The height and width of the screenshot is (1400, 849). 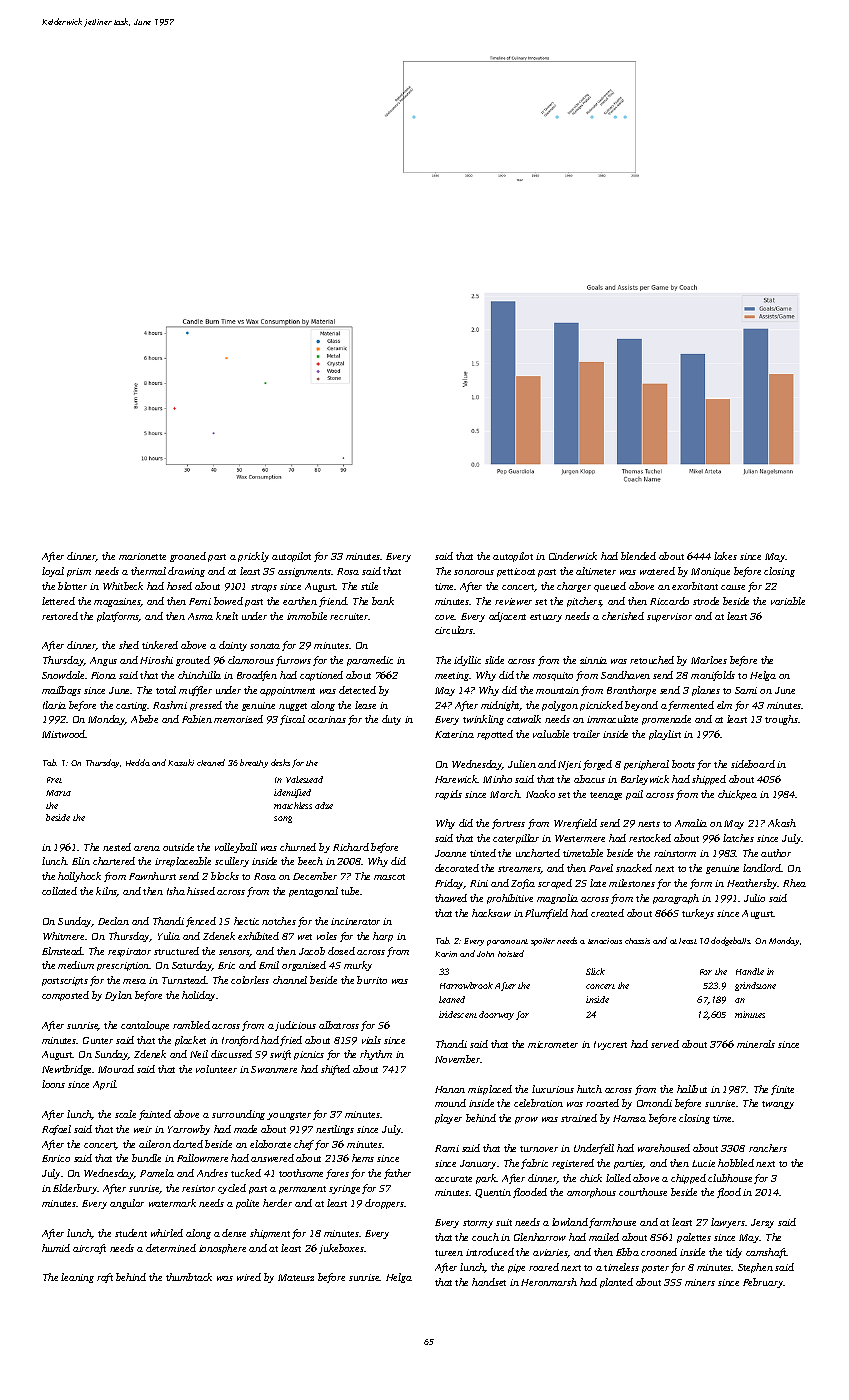 What do you see at coordinates (755, 1268) in the screenshot?
I see `Stephen` at bounding box center [755, 1268].
